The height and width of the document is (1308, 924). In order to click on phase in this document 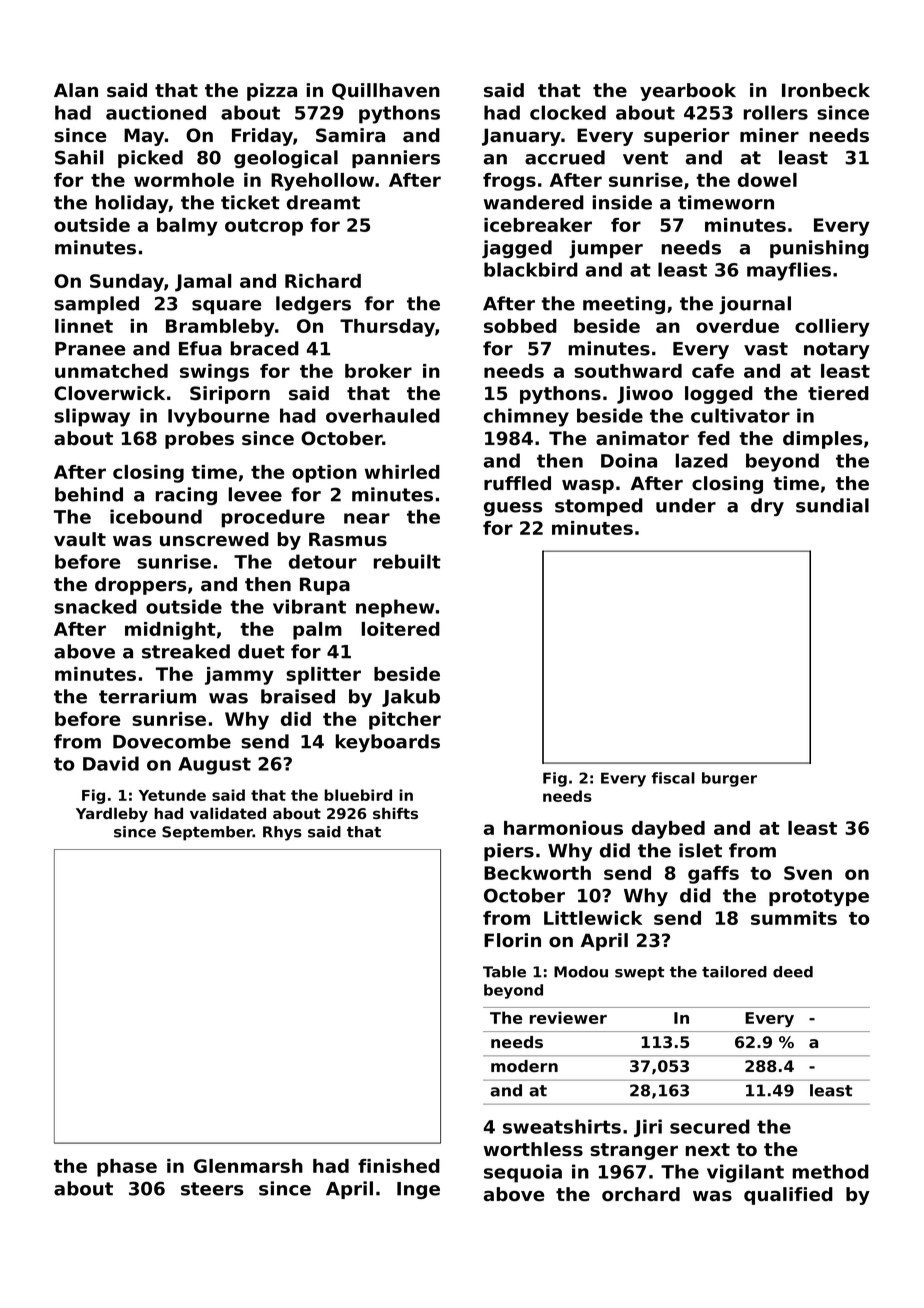, I will do `click(127, 1168)`.
